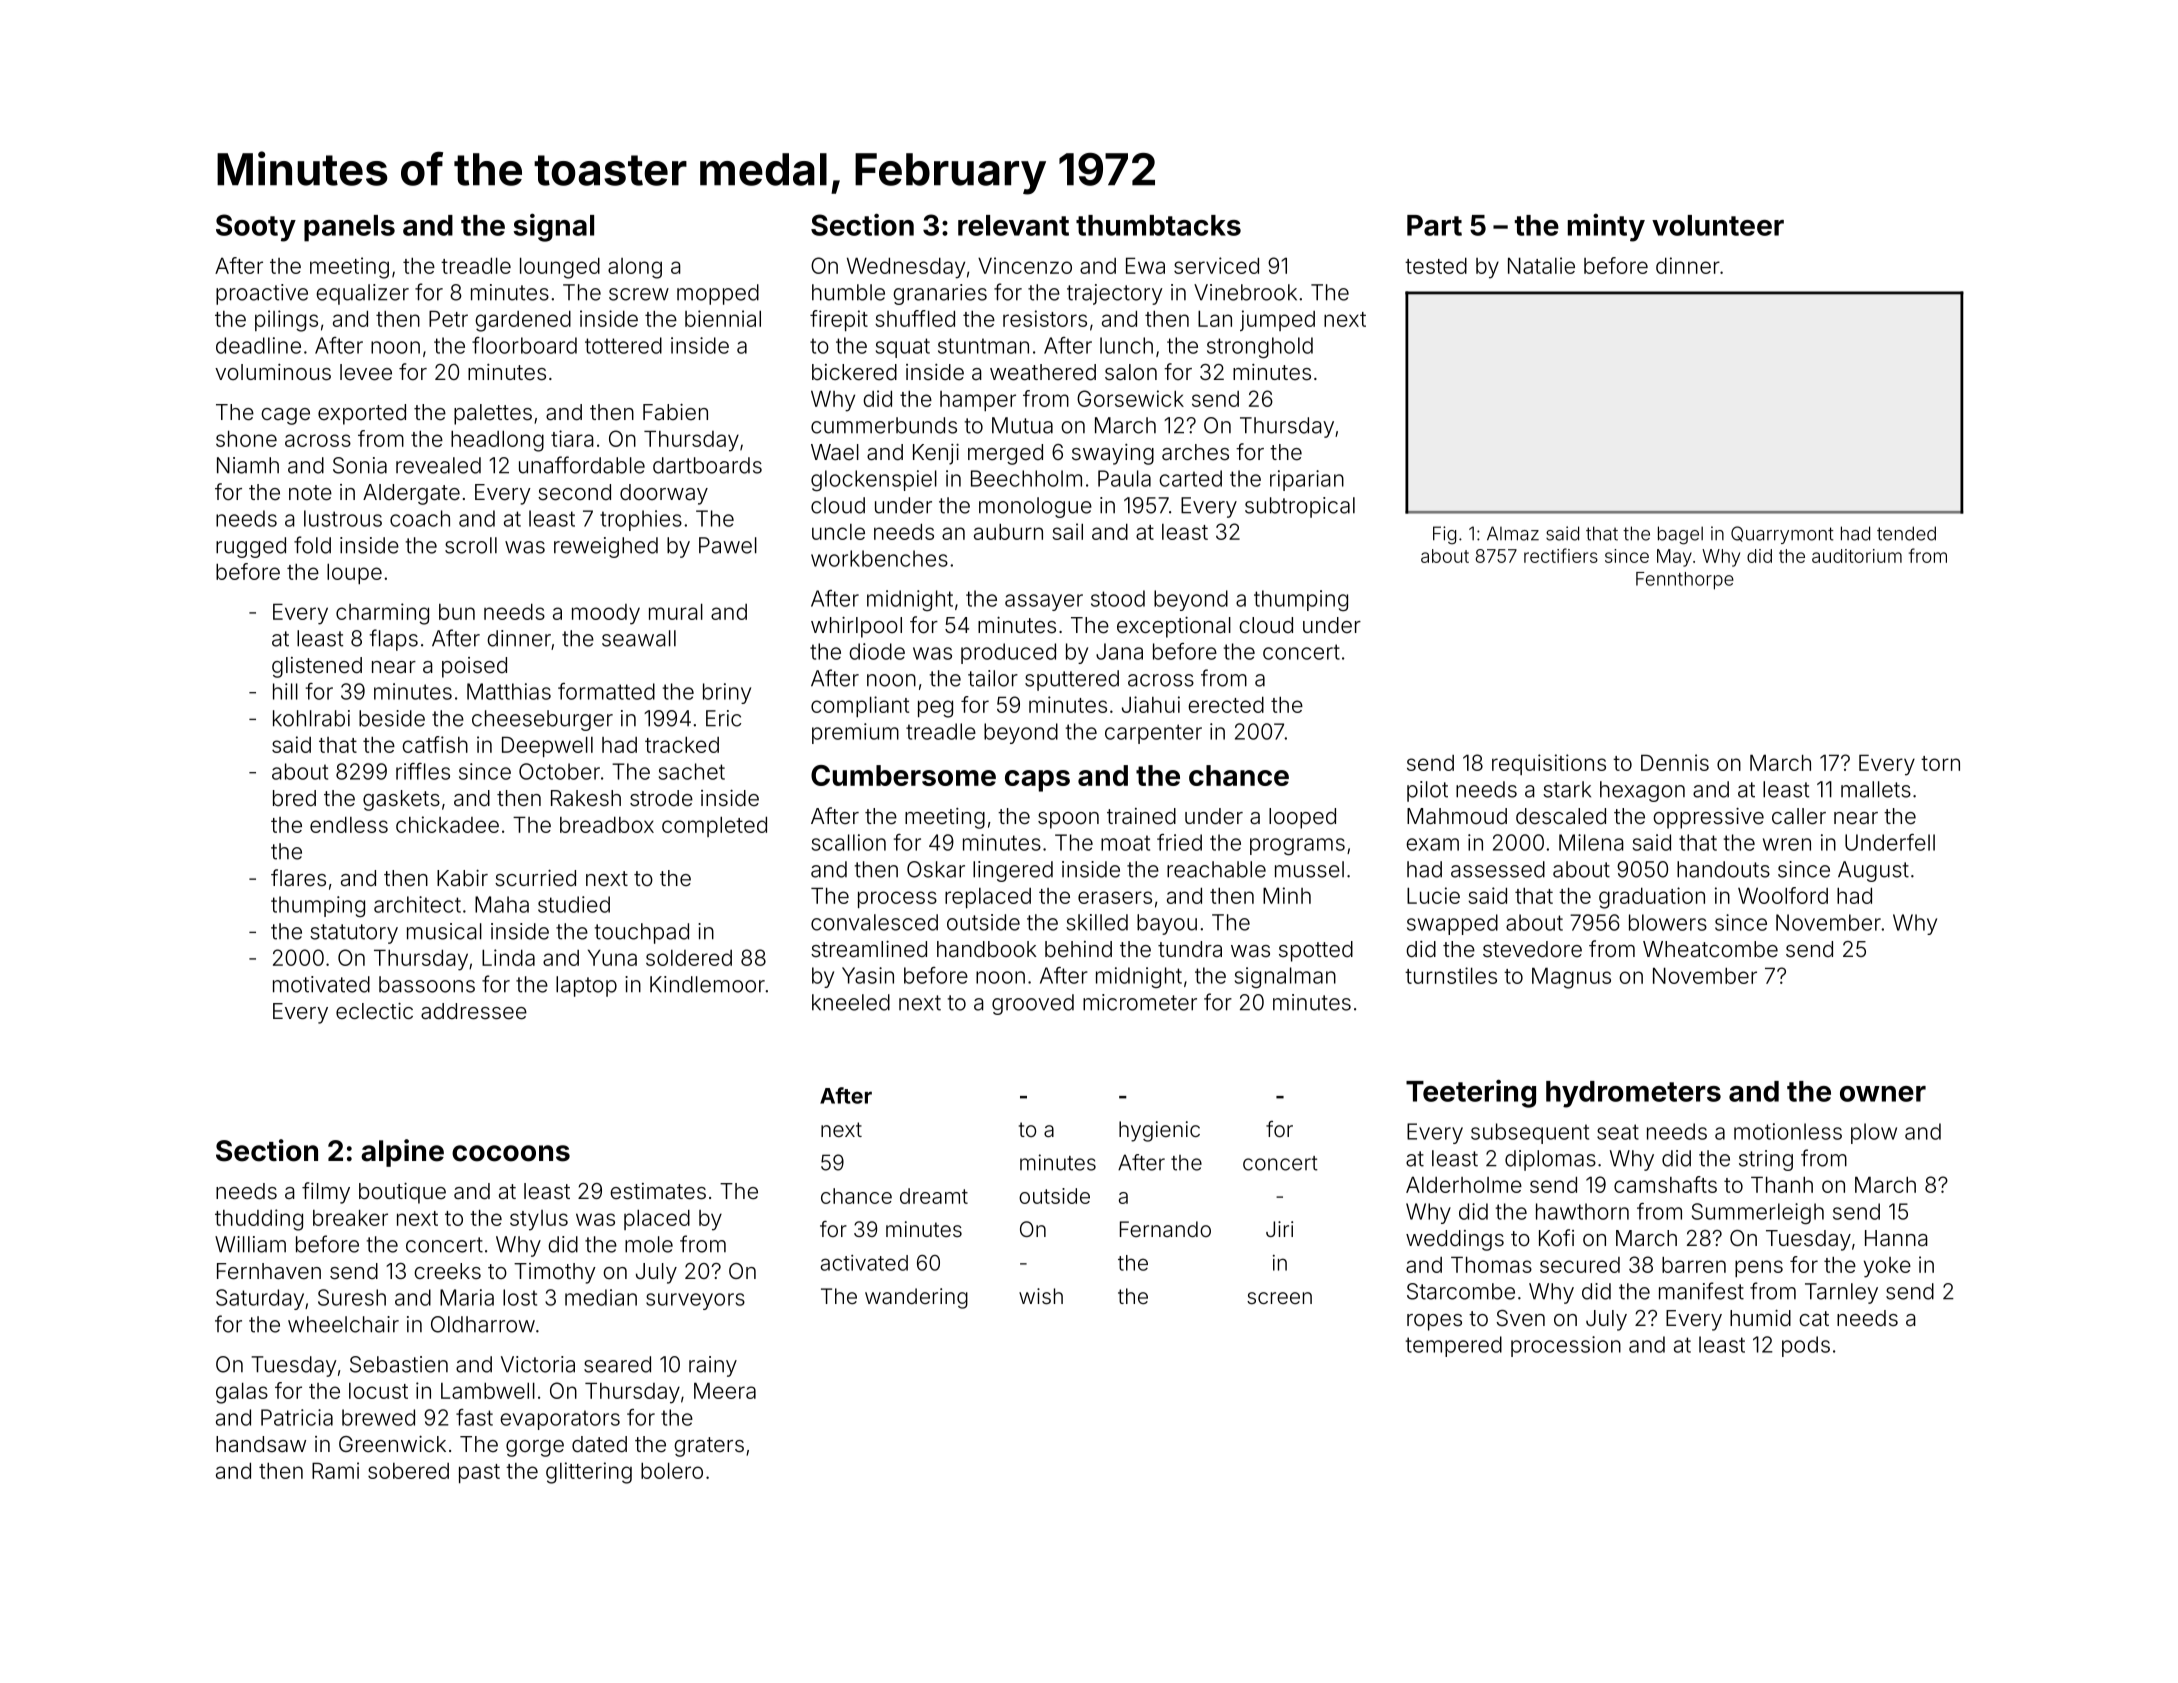 The width and height of the page is (2178, 1683). I want to click on creeks, so click(447, 1271).
